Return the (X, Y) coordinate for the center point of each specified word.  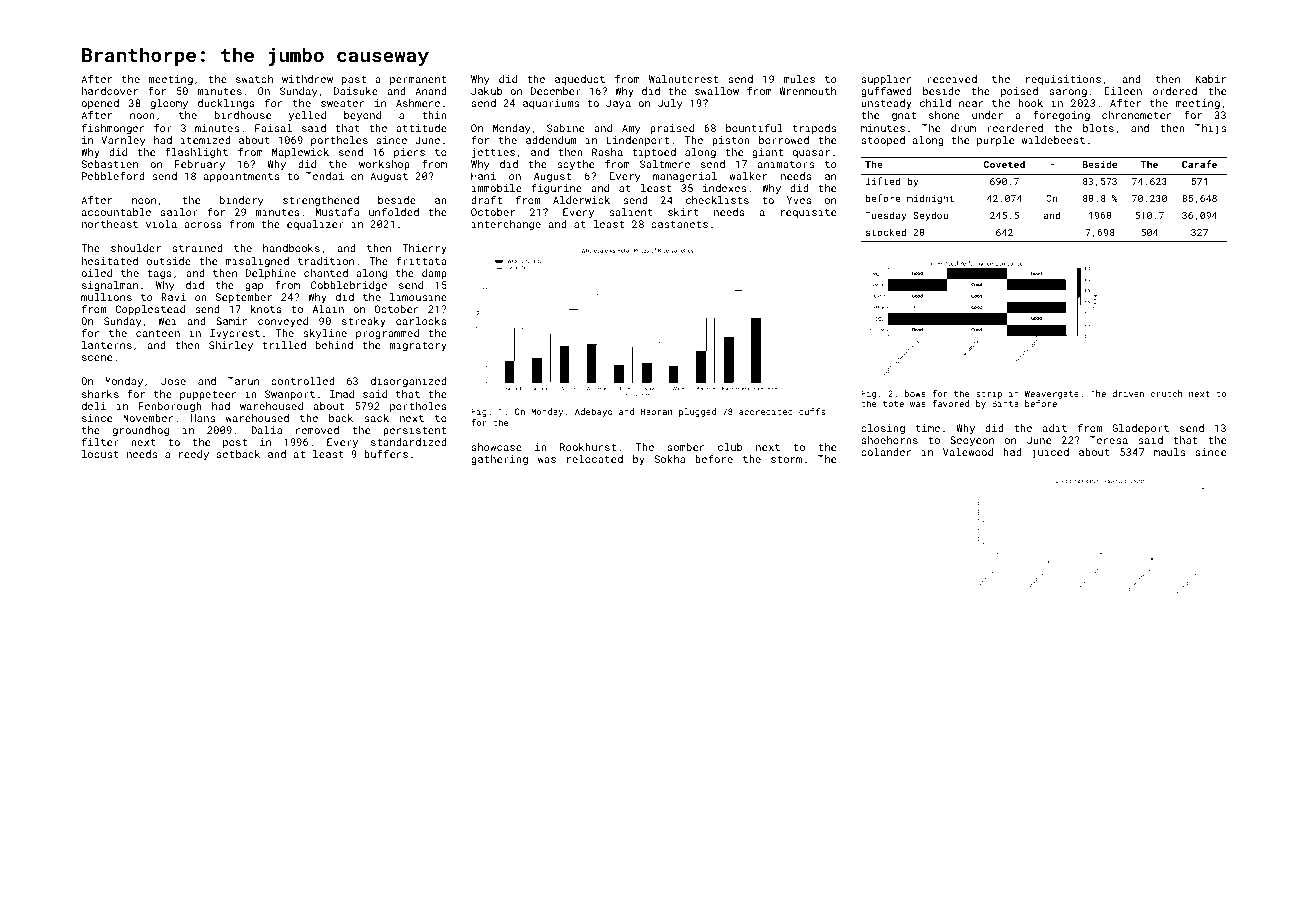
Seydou (930, 216)
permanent (418, 80)
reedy (194, 455)
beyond (362, 116)
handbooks (291, 248)
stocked (886, 232)
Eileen (1123, 91)
